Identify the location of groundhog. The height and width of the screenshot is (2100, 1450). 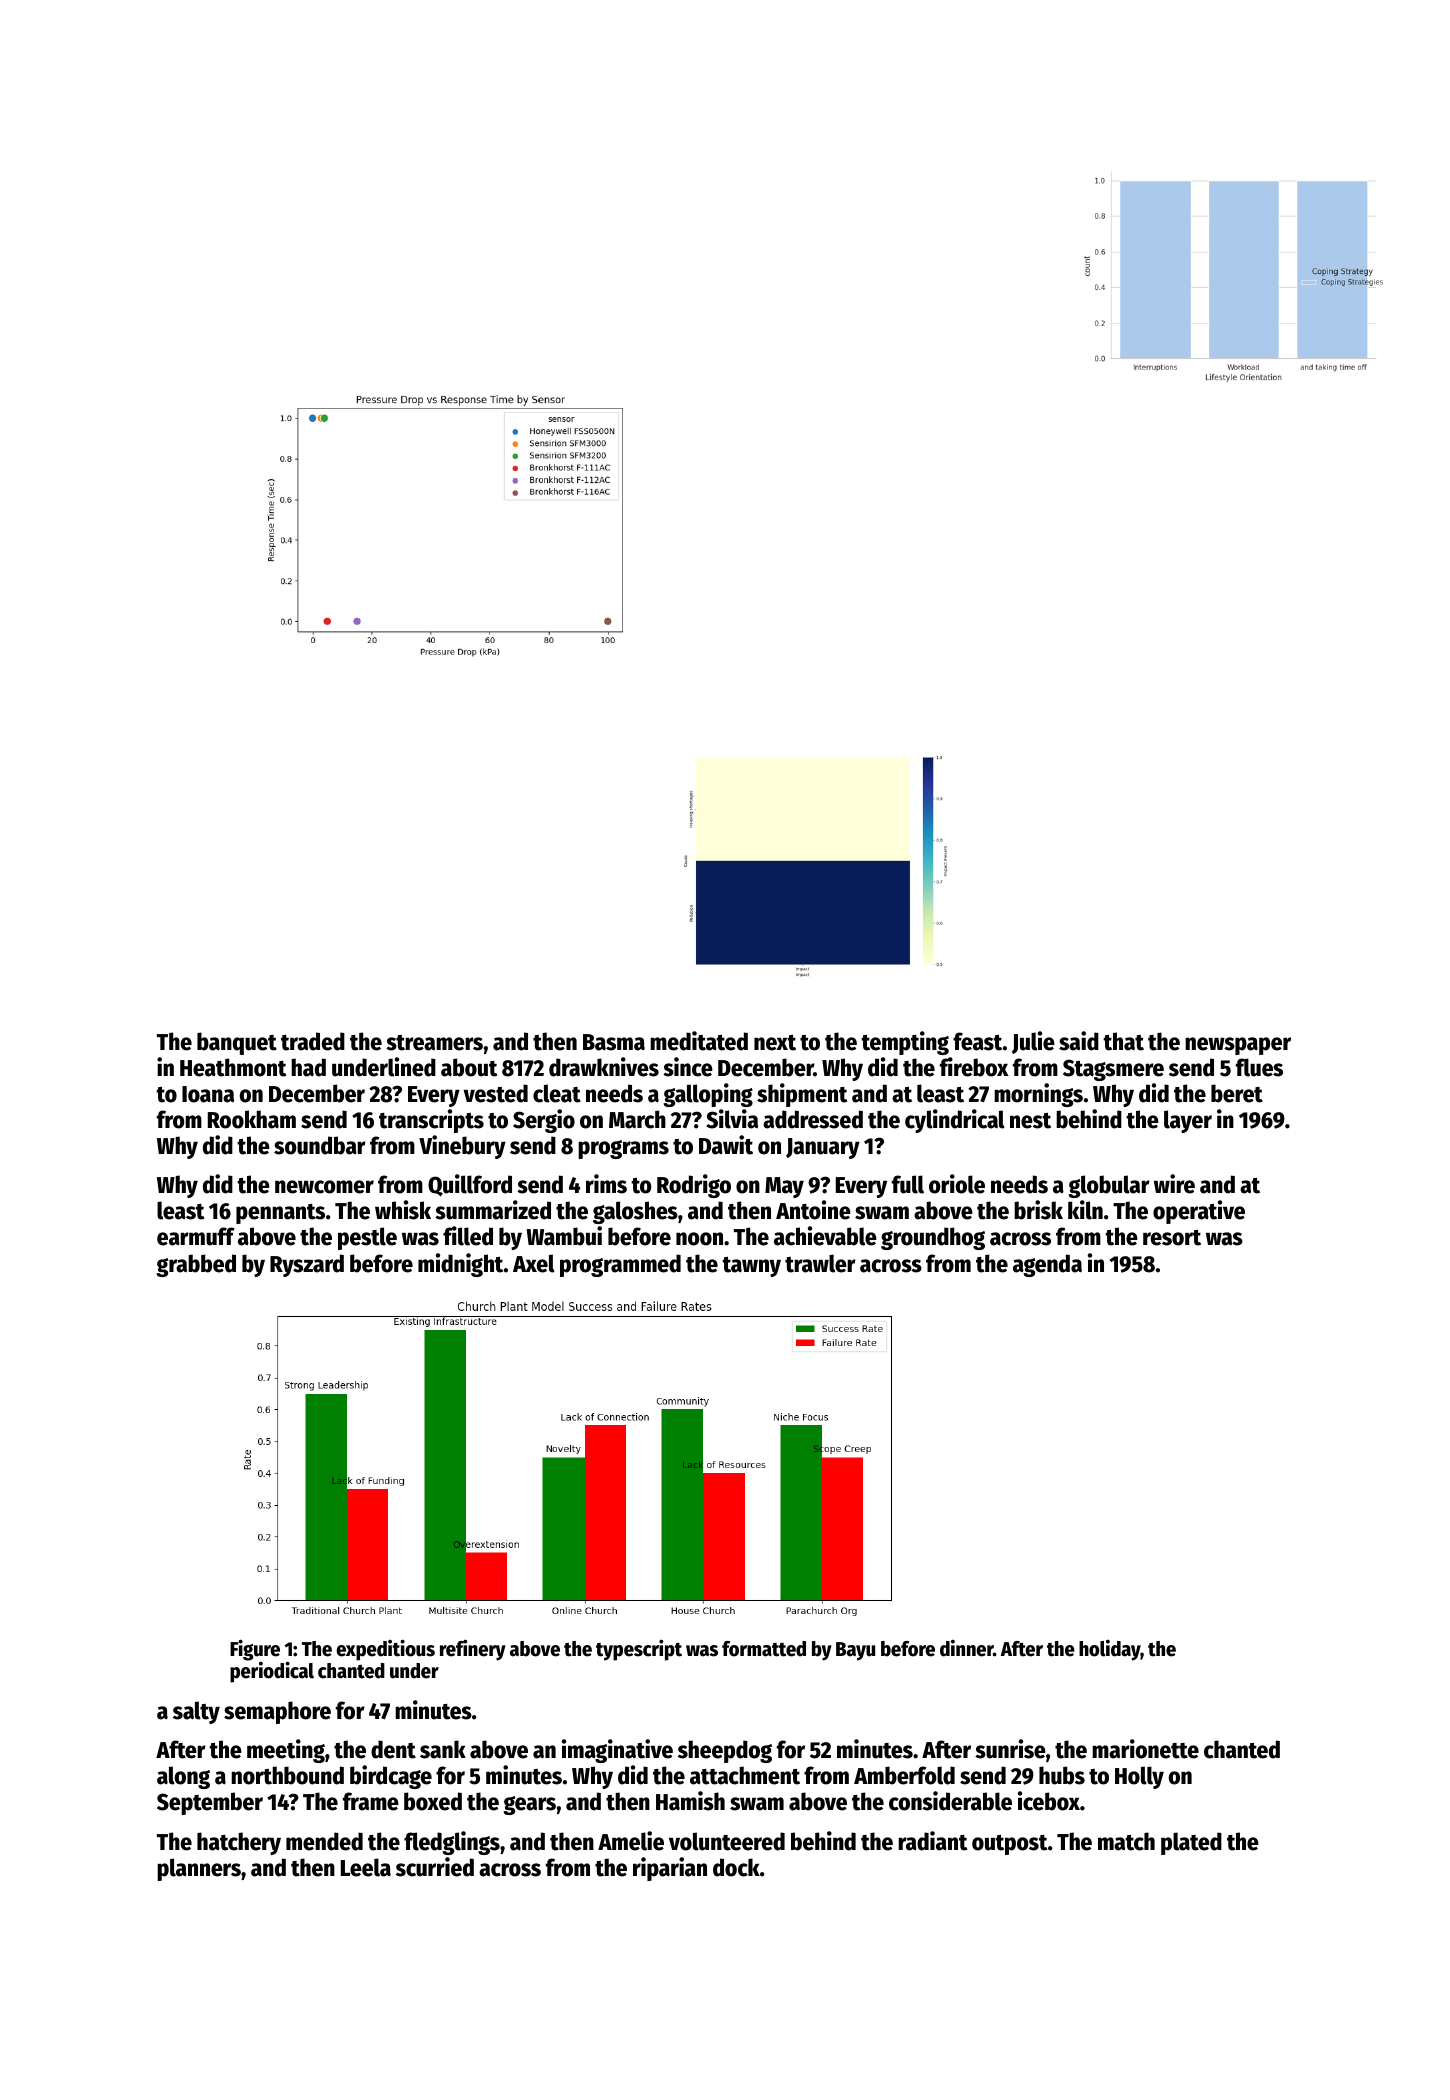
(933, 1238).
